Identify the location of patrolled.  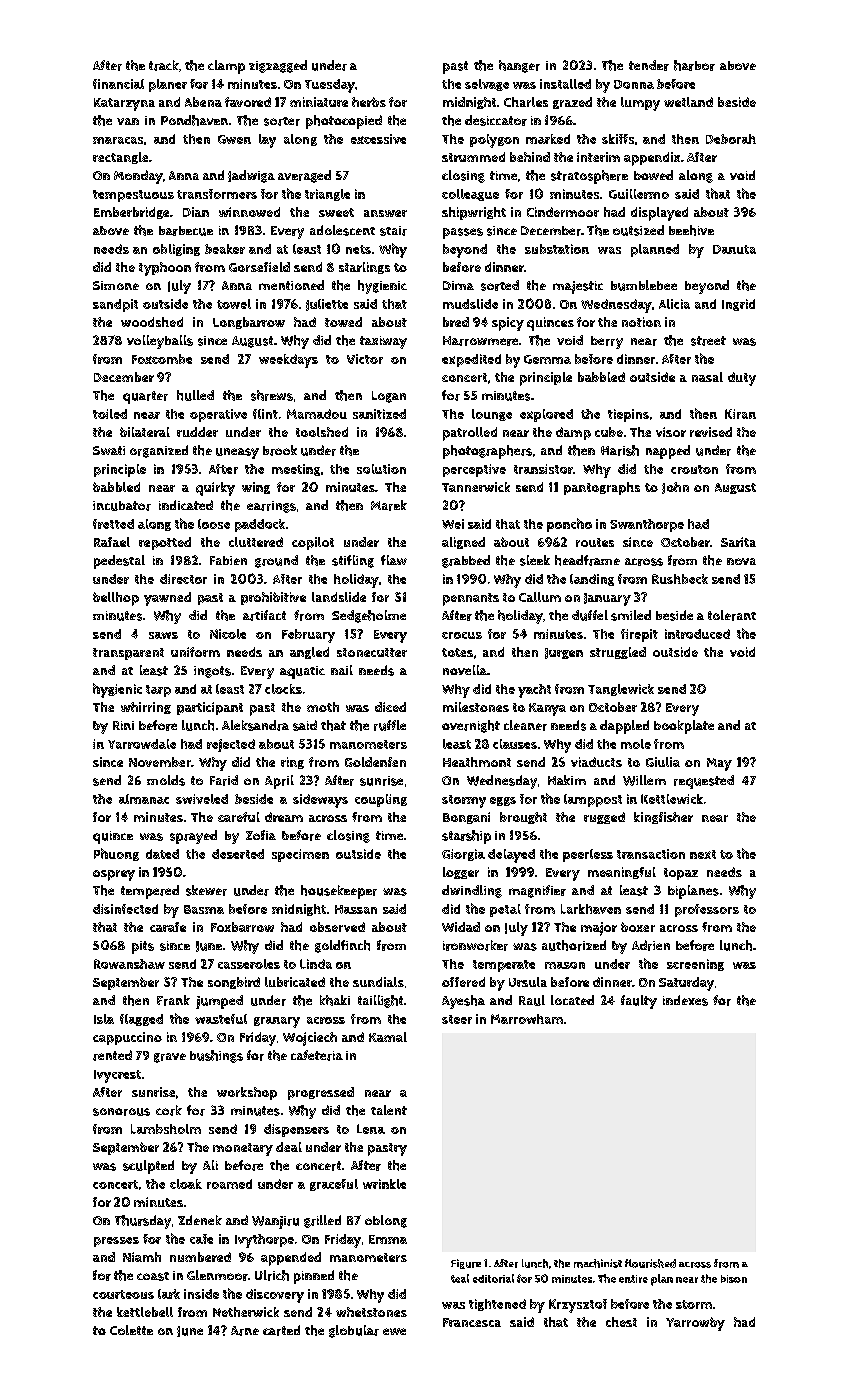
(470, 434).
